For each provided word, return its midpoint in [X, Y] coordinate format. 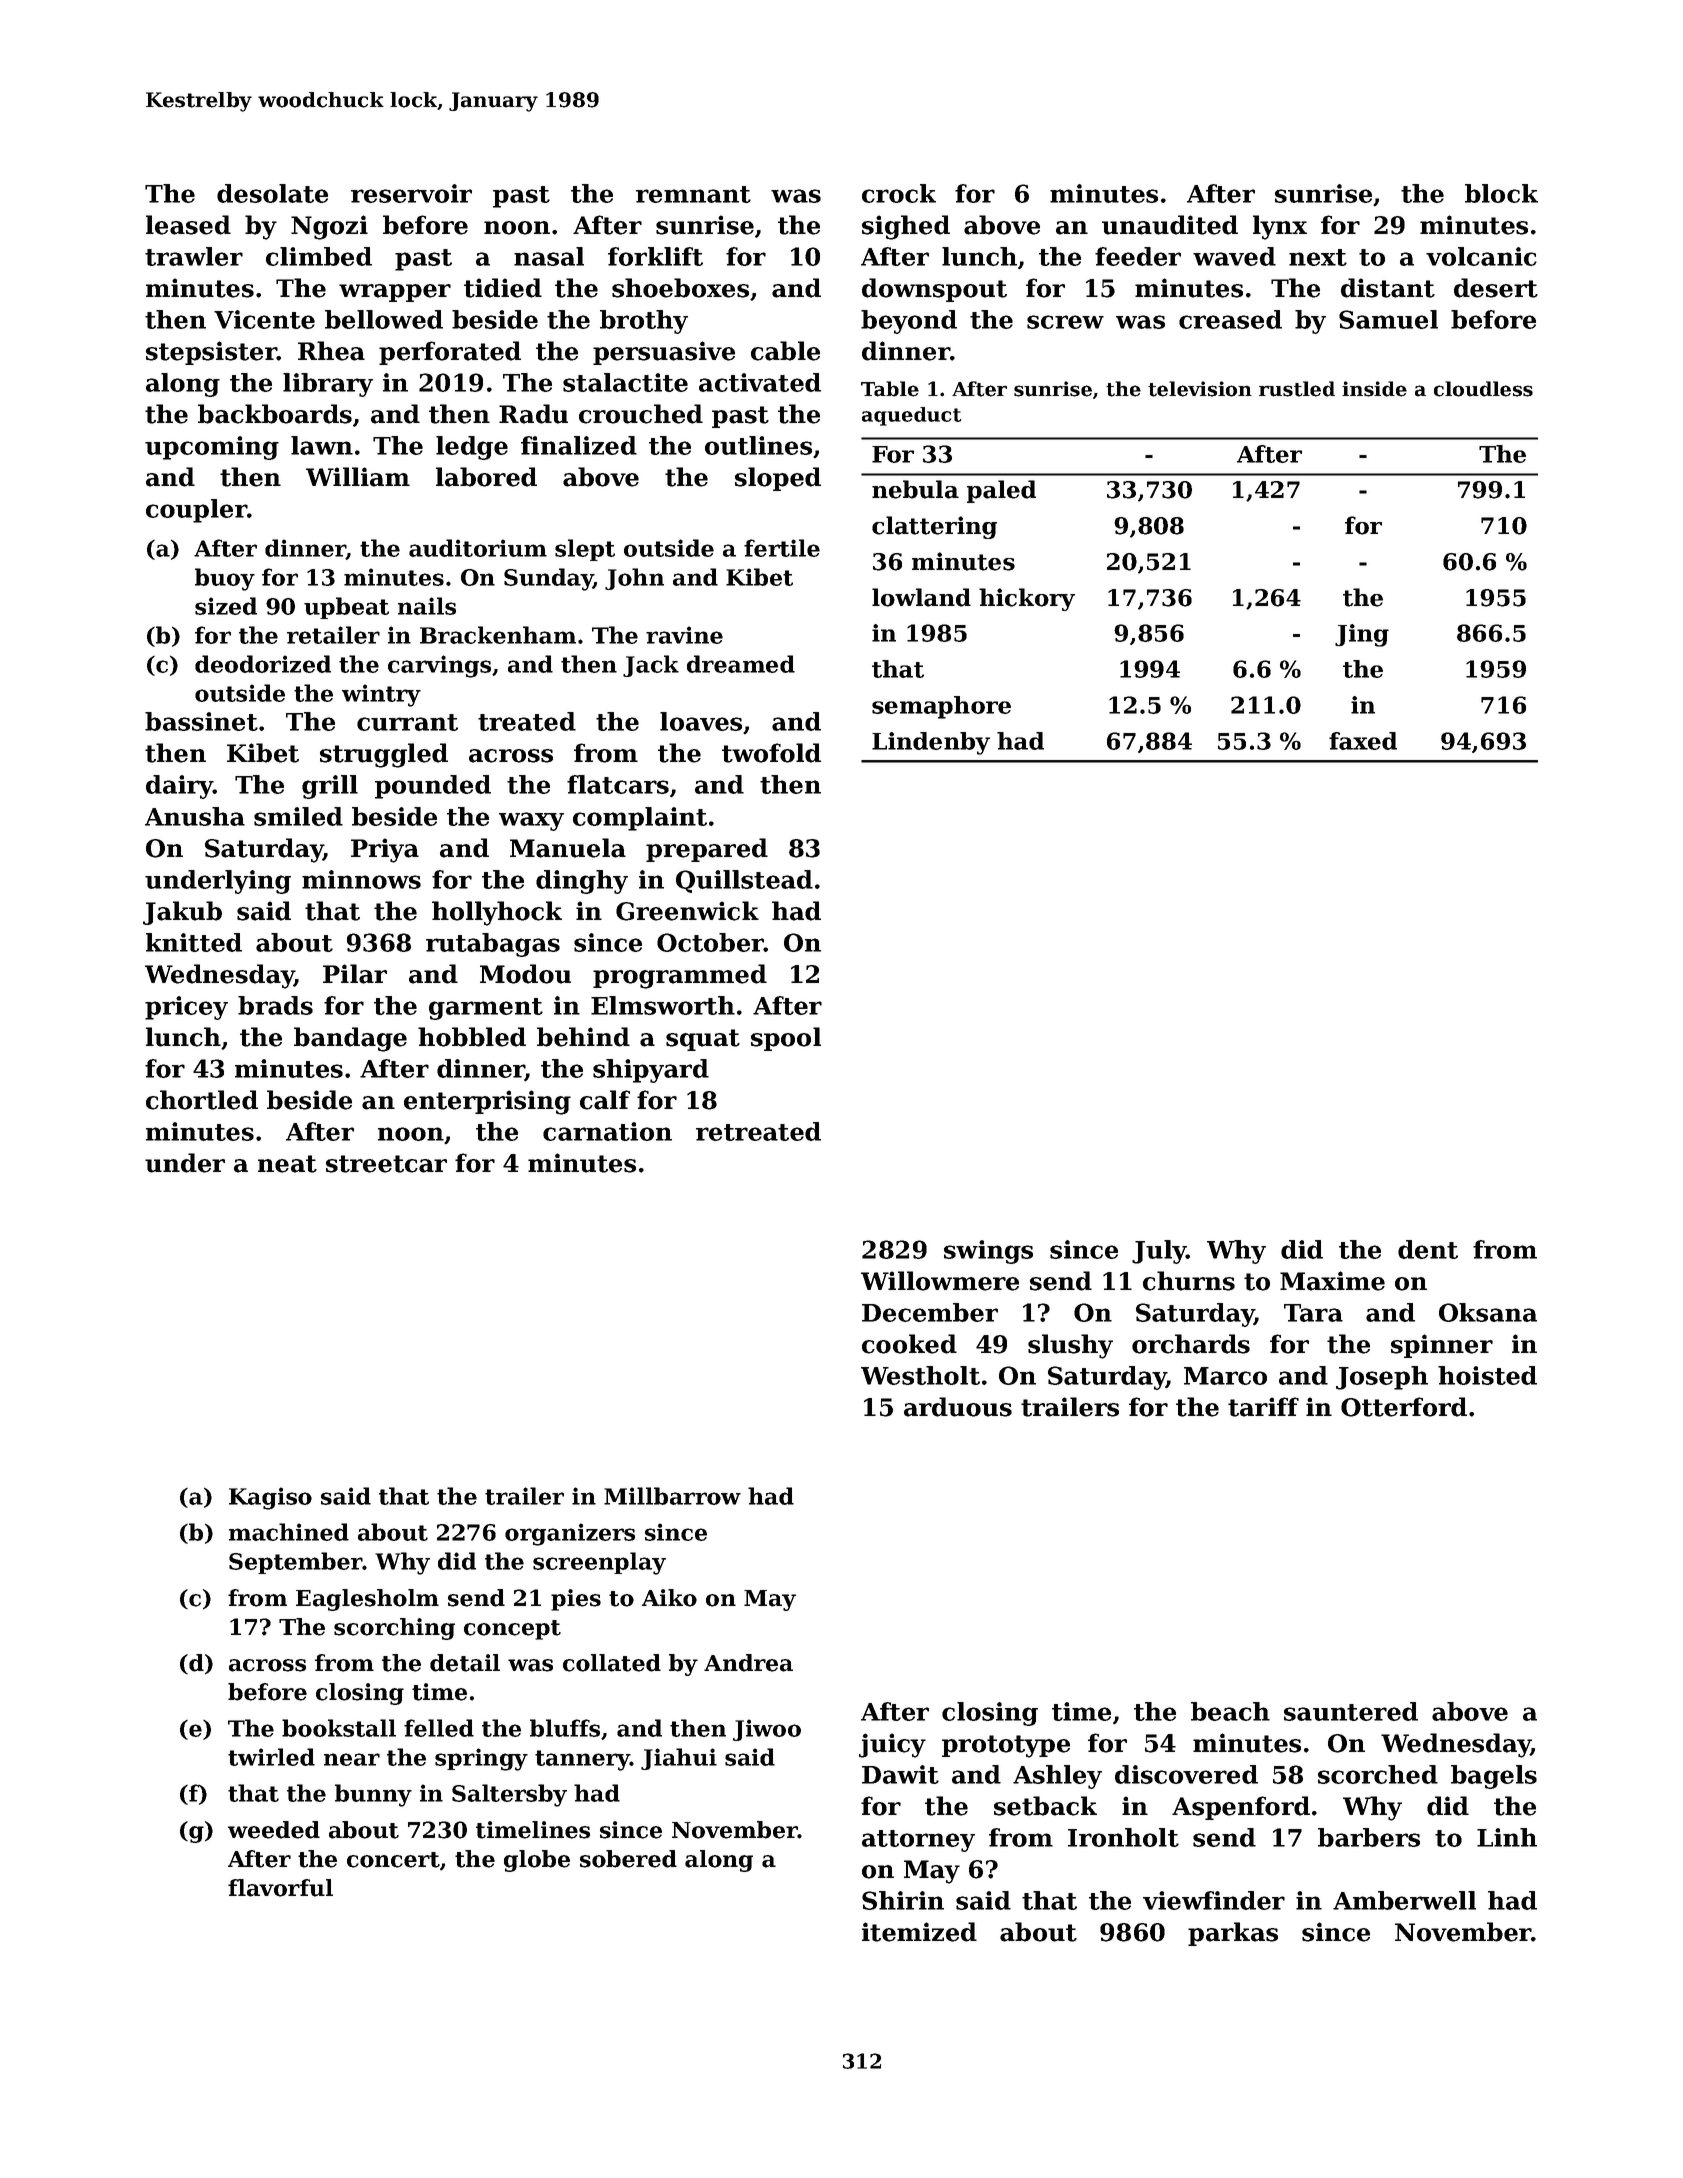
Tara [1313, 1313]
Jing [1362, 635]
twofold [771, 753]
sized [226, 606]
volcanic [1481, 256]
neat [287, 1164]
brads [275, 1005]
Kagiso [270, 1498]
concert [393, 1860]
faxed [1363, 741]
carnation [607, 1131]
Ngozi [329, 227]
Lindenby [931, 743]
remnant [693, 194]
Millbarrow [672, 1496]
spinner [1442, 1346]
